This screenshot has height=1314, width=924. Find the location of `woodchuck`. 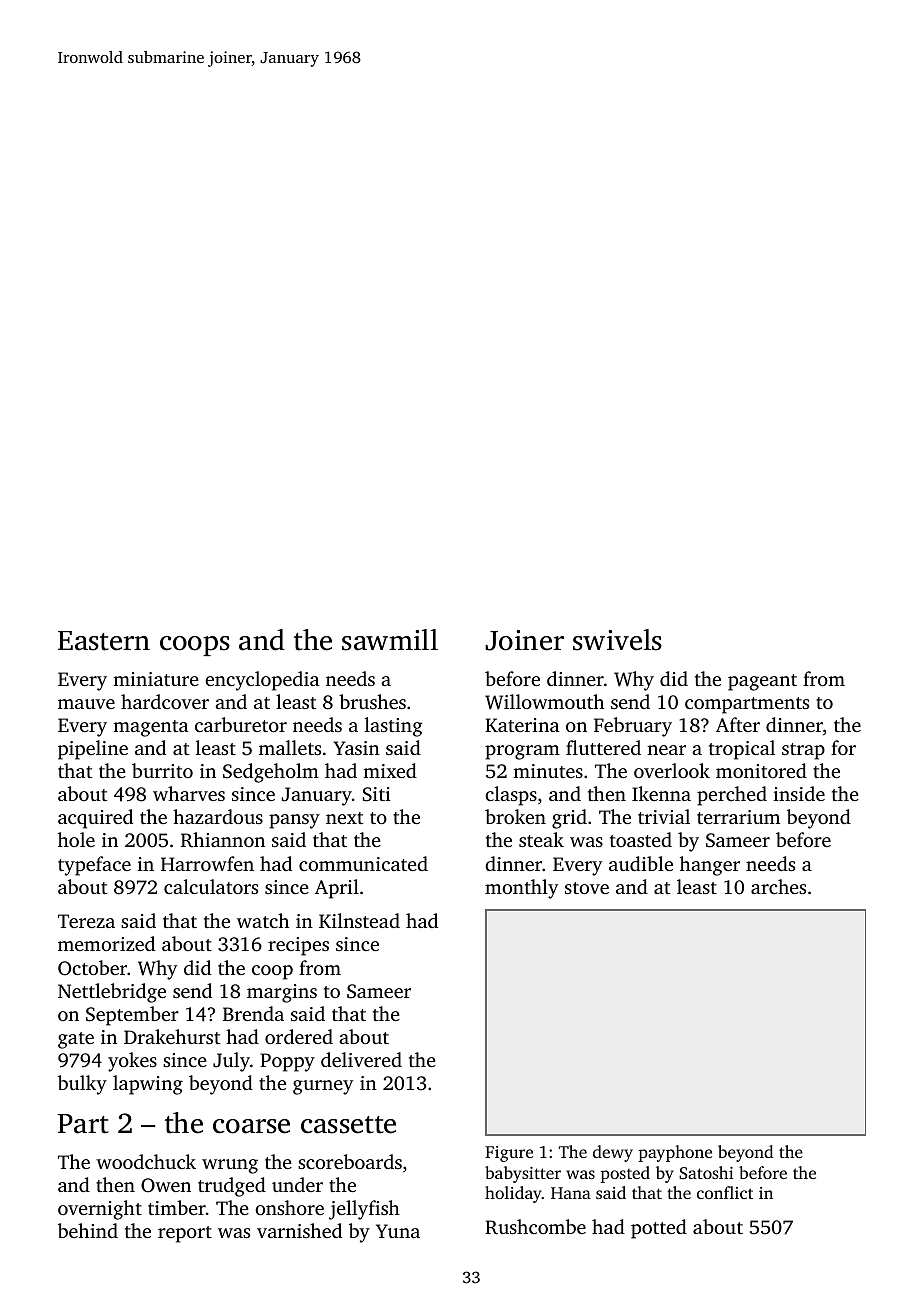

woodchuck is located at coordinates (146, 1161).
